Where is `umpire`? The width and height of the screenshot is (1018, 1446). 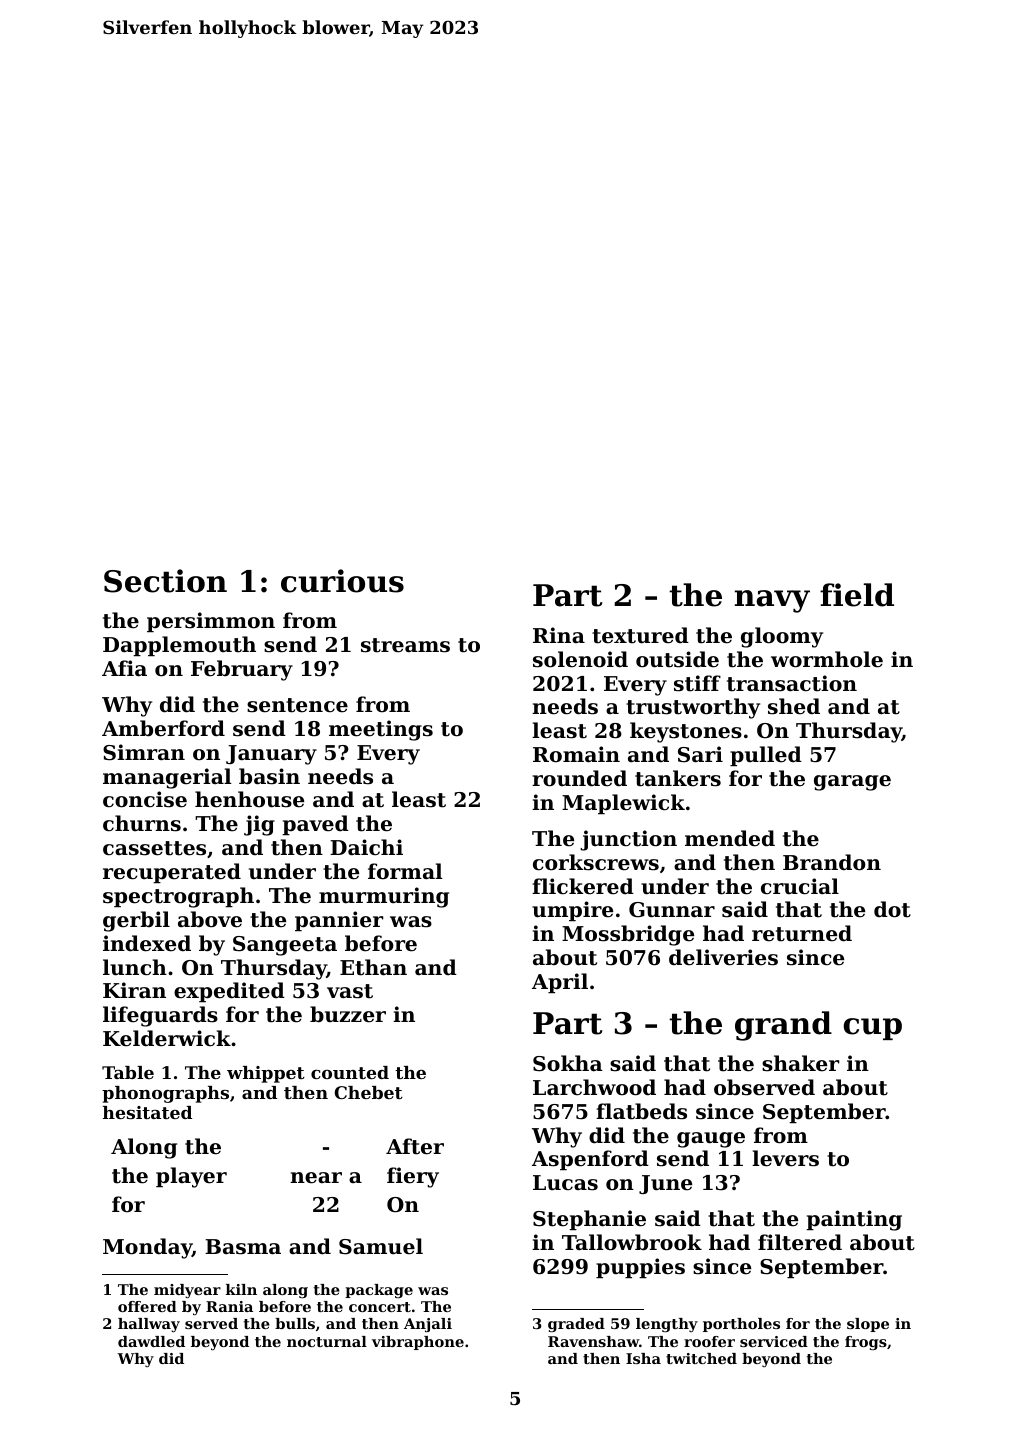 umpire is located at coordinates (572, 911).
